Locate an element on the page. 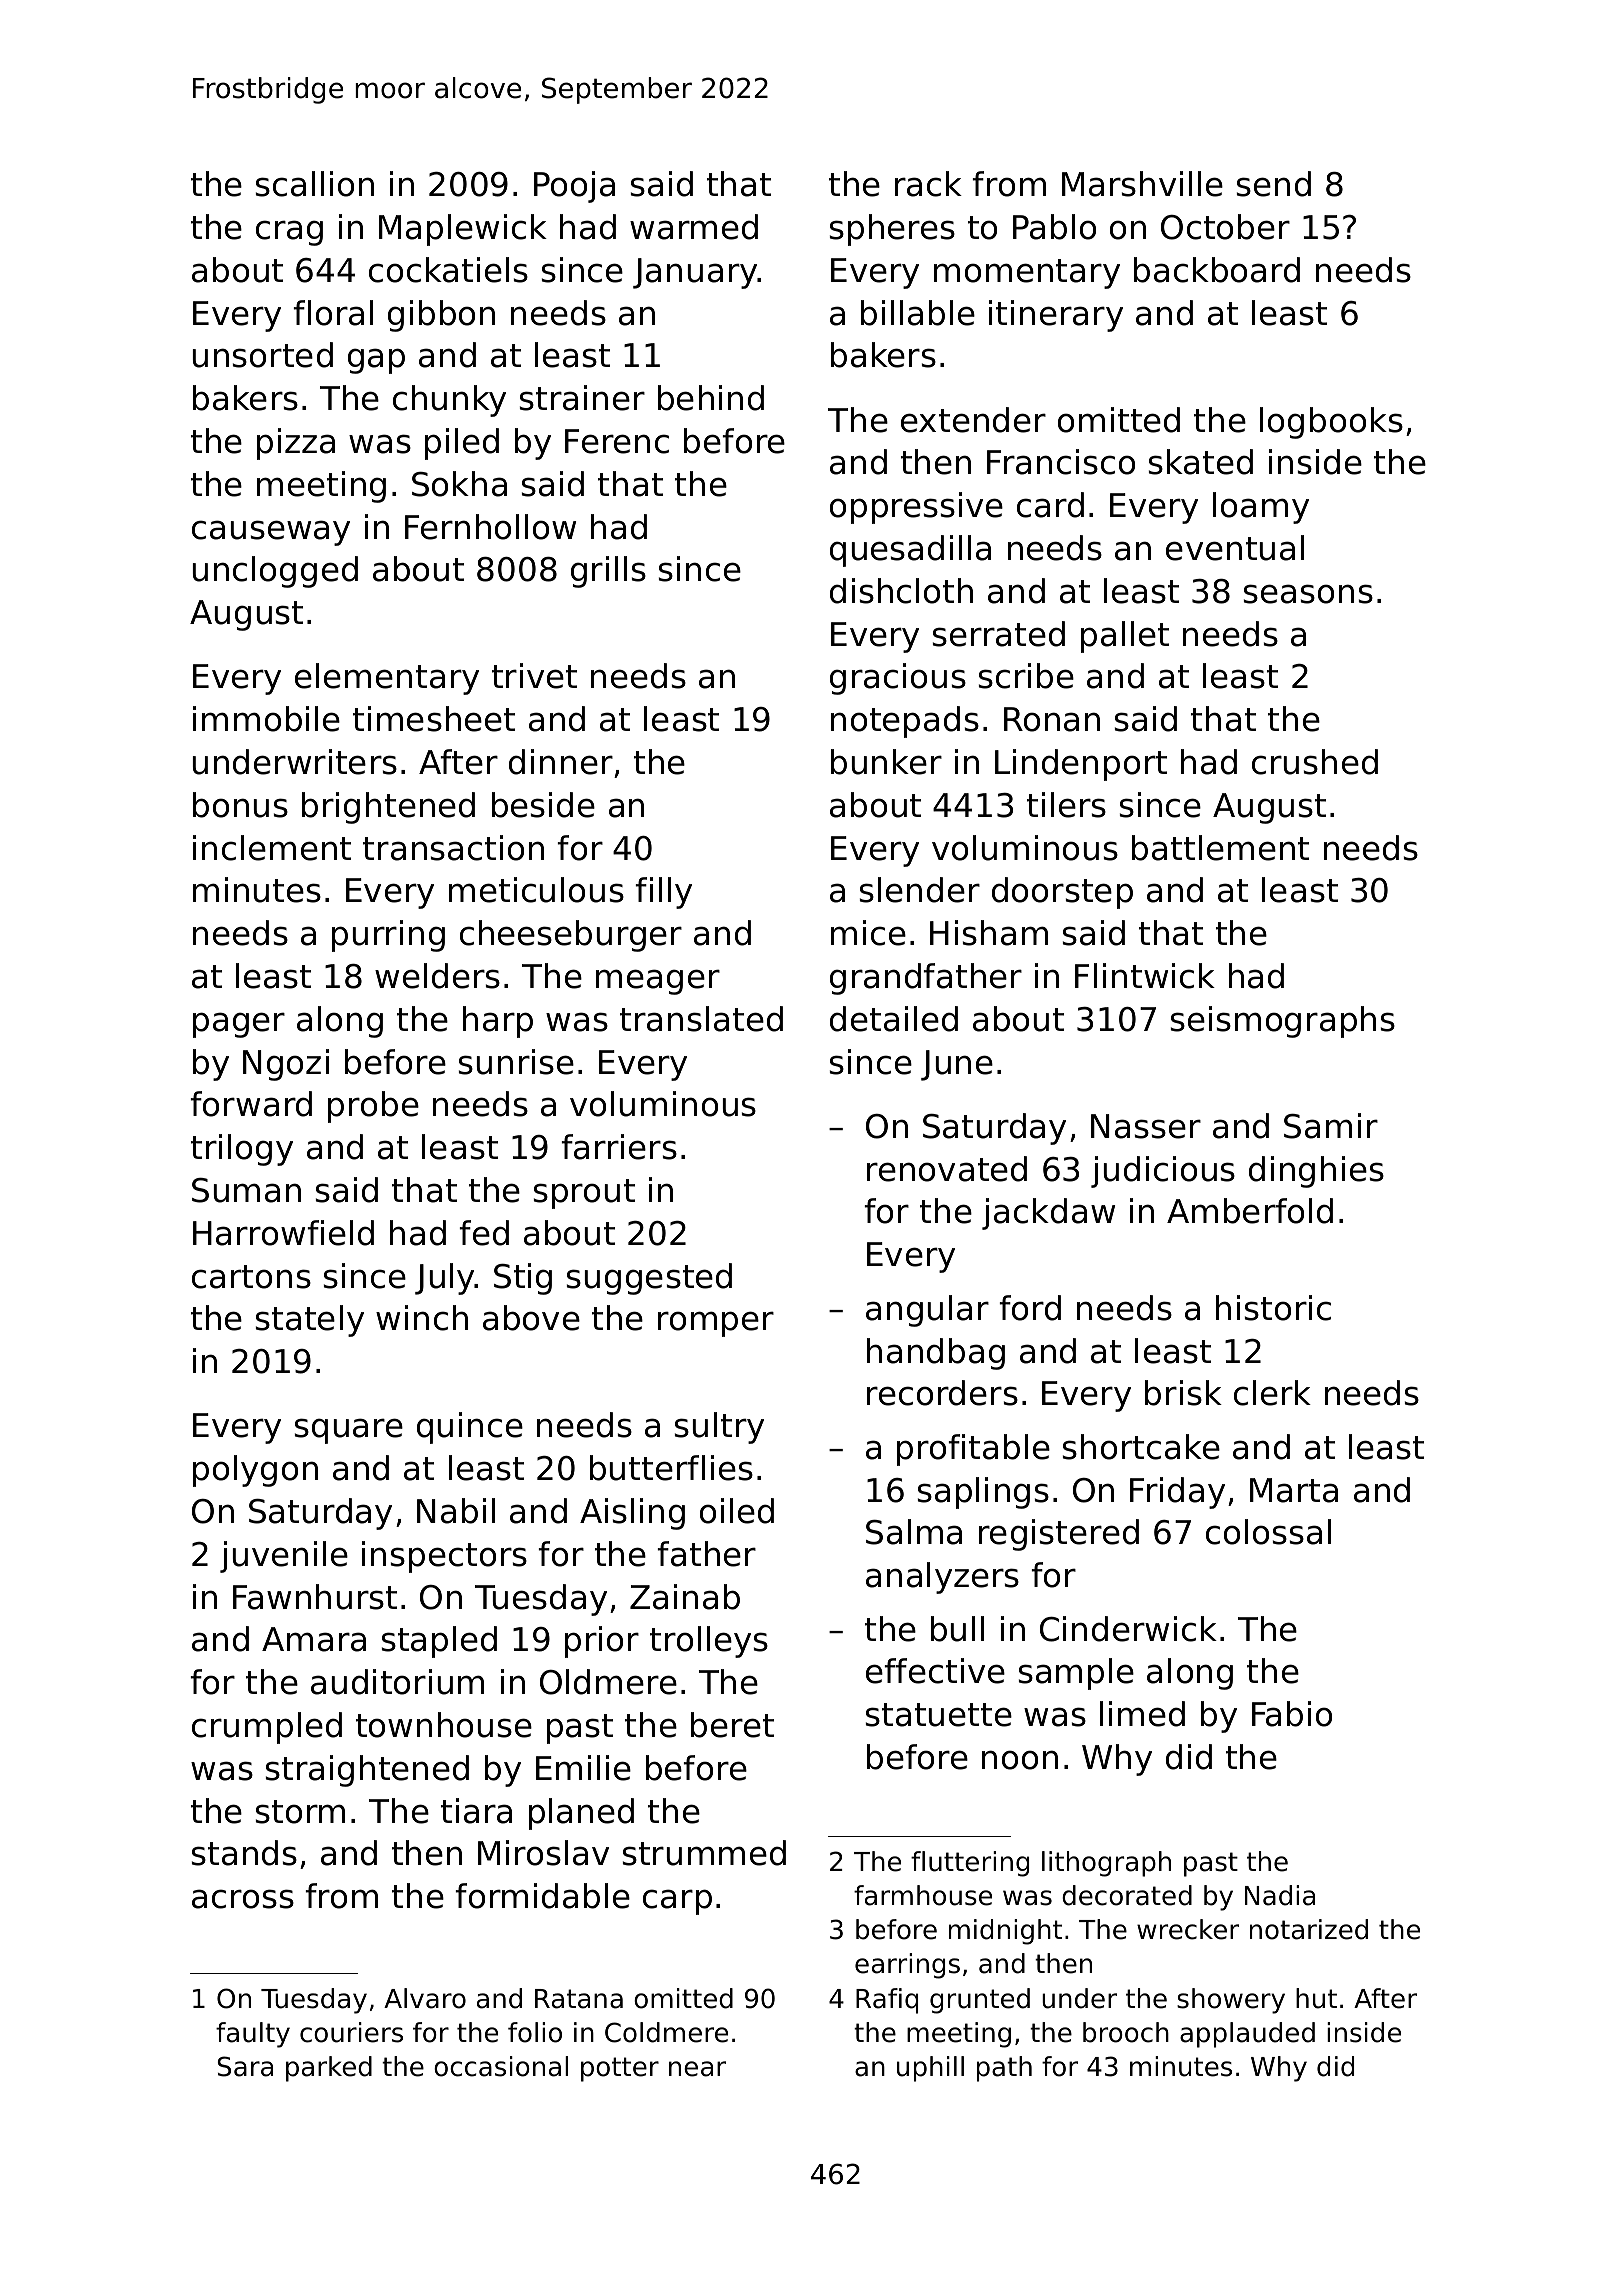 The width and height of the document is (1620, 2292). bonus is located at coordinates (240, 805).
